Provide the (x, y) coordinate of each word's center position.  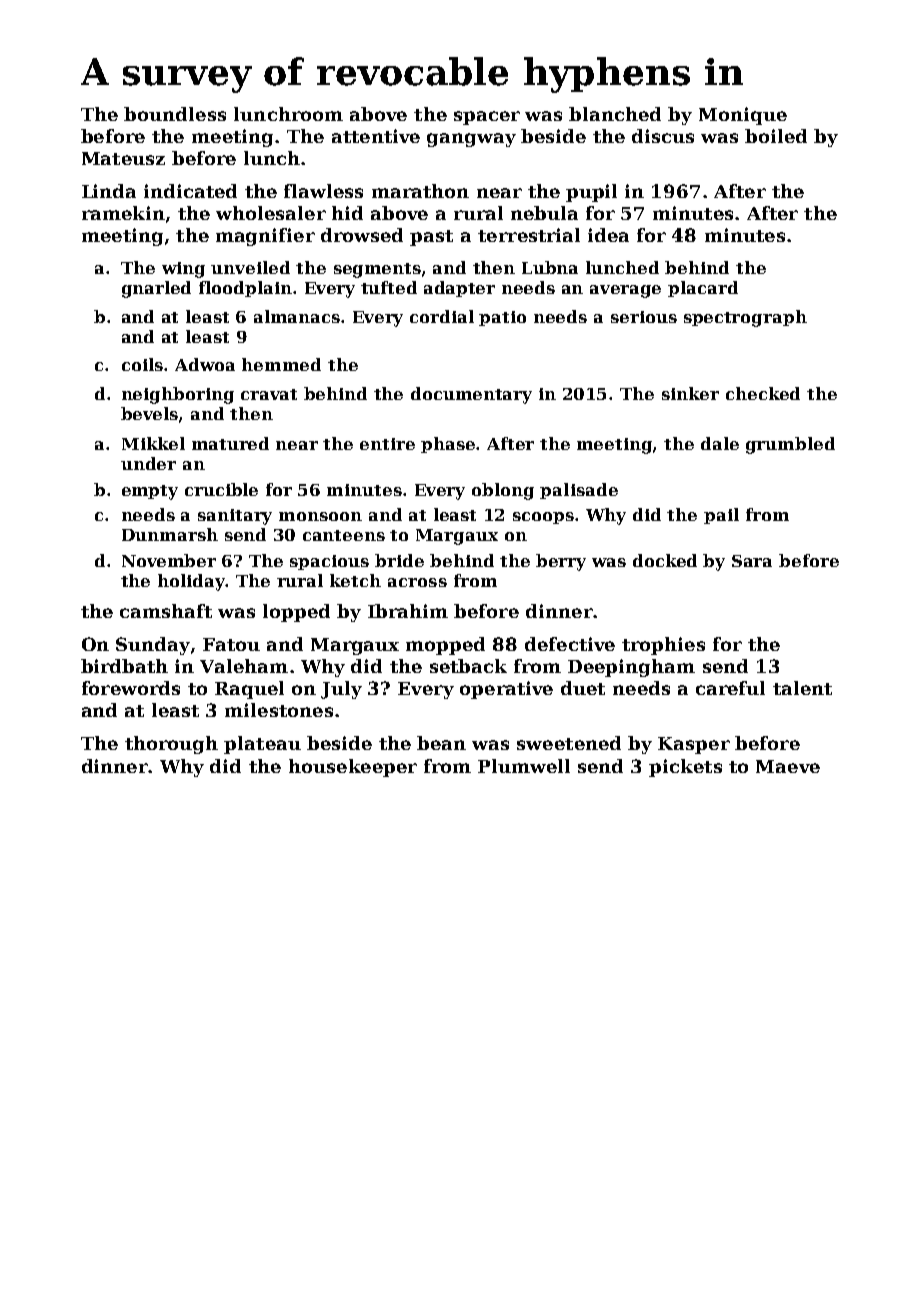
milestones (279, 710)
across (417, 582)
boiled (776, 136)
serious (644, 317)
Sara (752, 561)
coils (143, 364)
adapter (459, 289)
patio (502, 318)
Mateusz (123, 158)
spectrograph (745, 318)
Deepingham (631, 668)
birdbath (124, 666)
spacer (487, 118)
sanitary (235, 517)
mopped (445, 646)
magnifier (265, 237)
